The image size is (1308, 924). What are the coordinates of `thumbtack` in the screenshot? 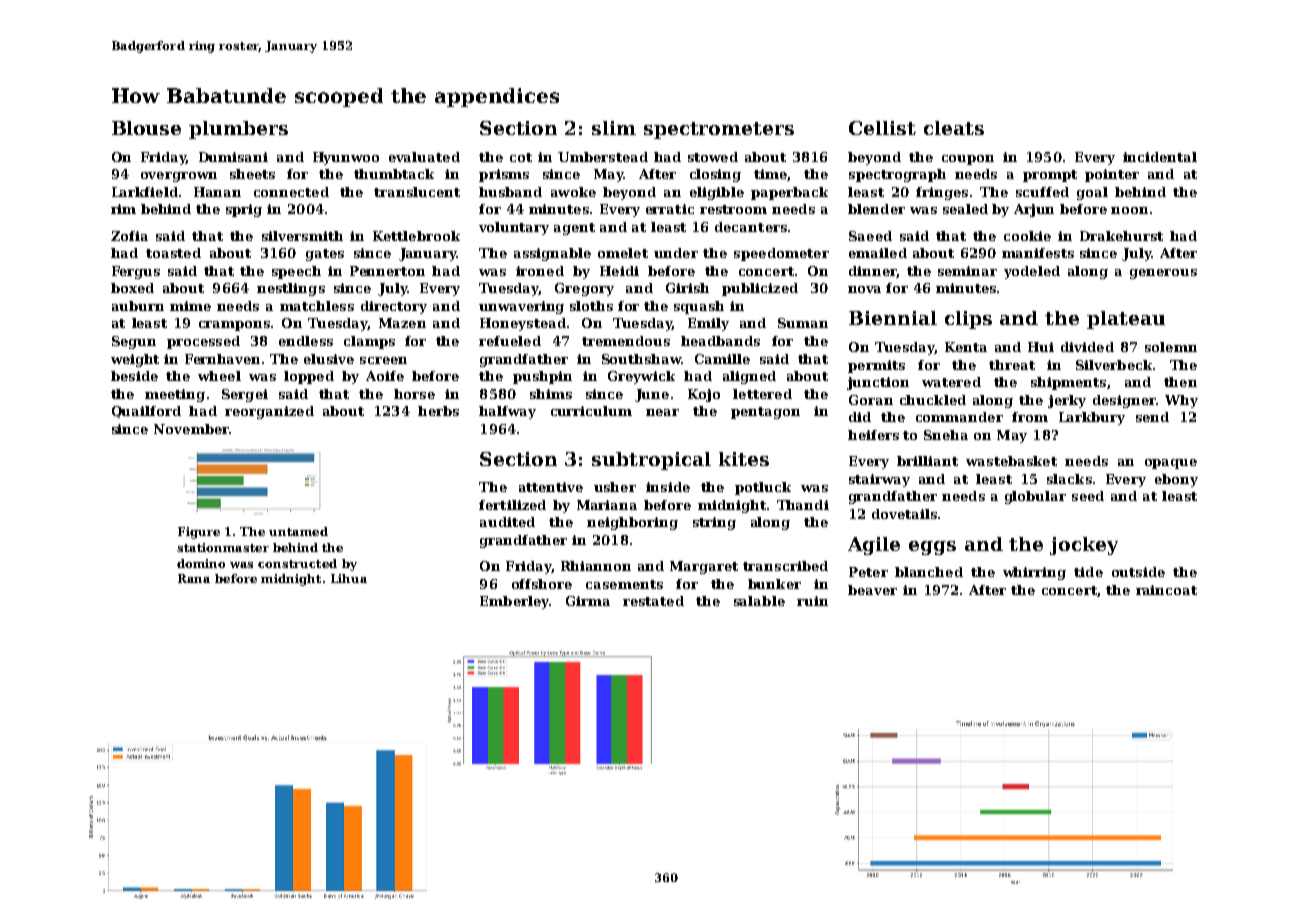 It's located at (394, 174).
